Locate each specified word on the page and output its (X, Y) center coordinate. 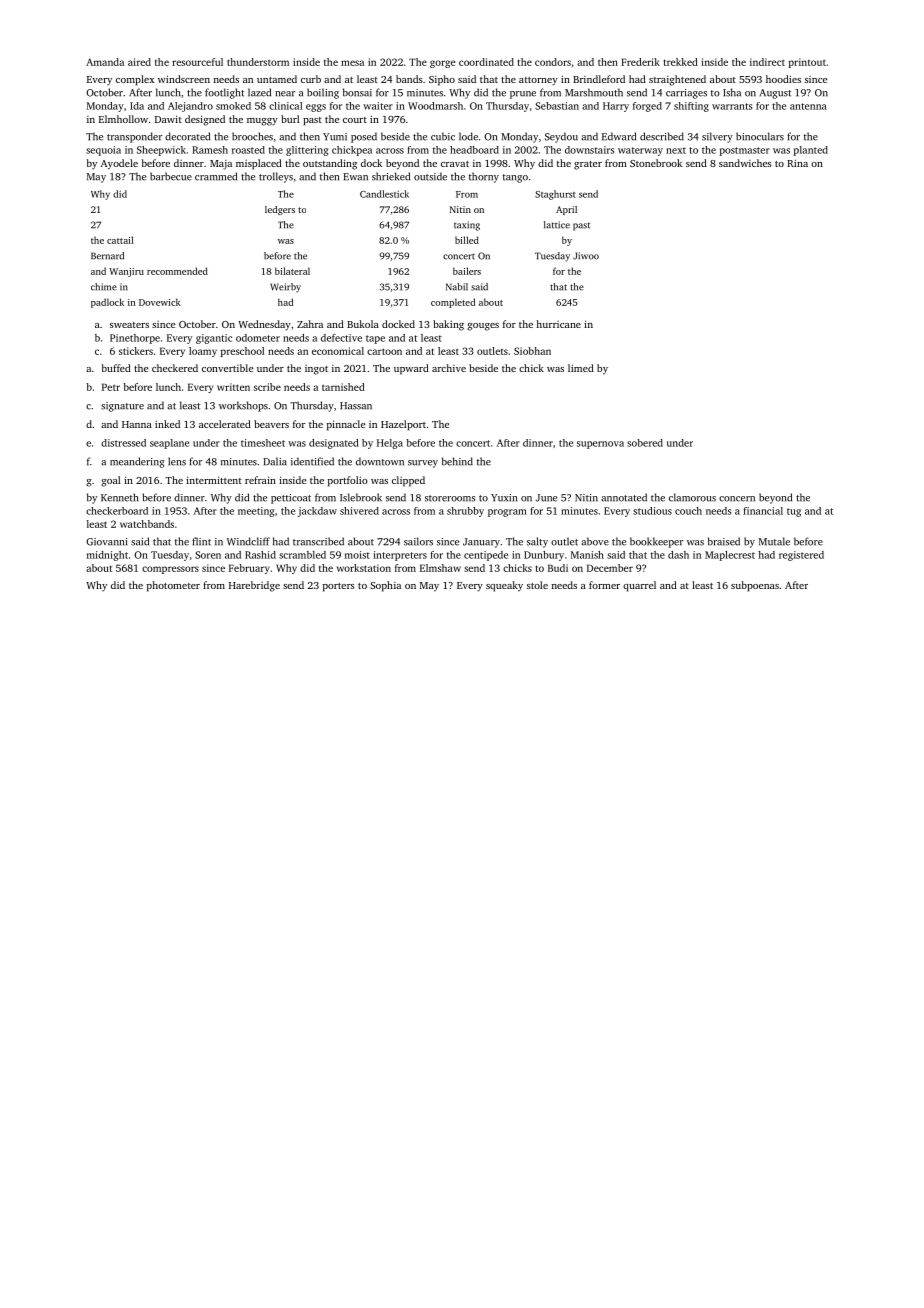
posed (364, 137)
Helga (390, 444)
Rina (797, 163)
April (566, 210)
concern (737, 499)
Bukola (363, 324)
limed (581, 368)
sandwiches (745, 163)
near (285, 94)
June (546, 498)
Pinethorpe (135, 339)
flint (201, 541)
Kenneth (119, 497)
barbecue (171, 176)
